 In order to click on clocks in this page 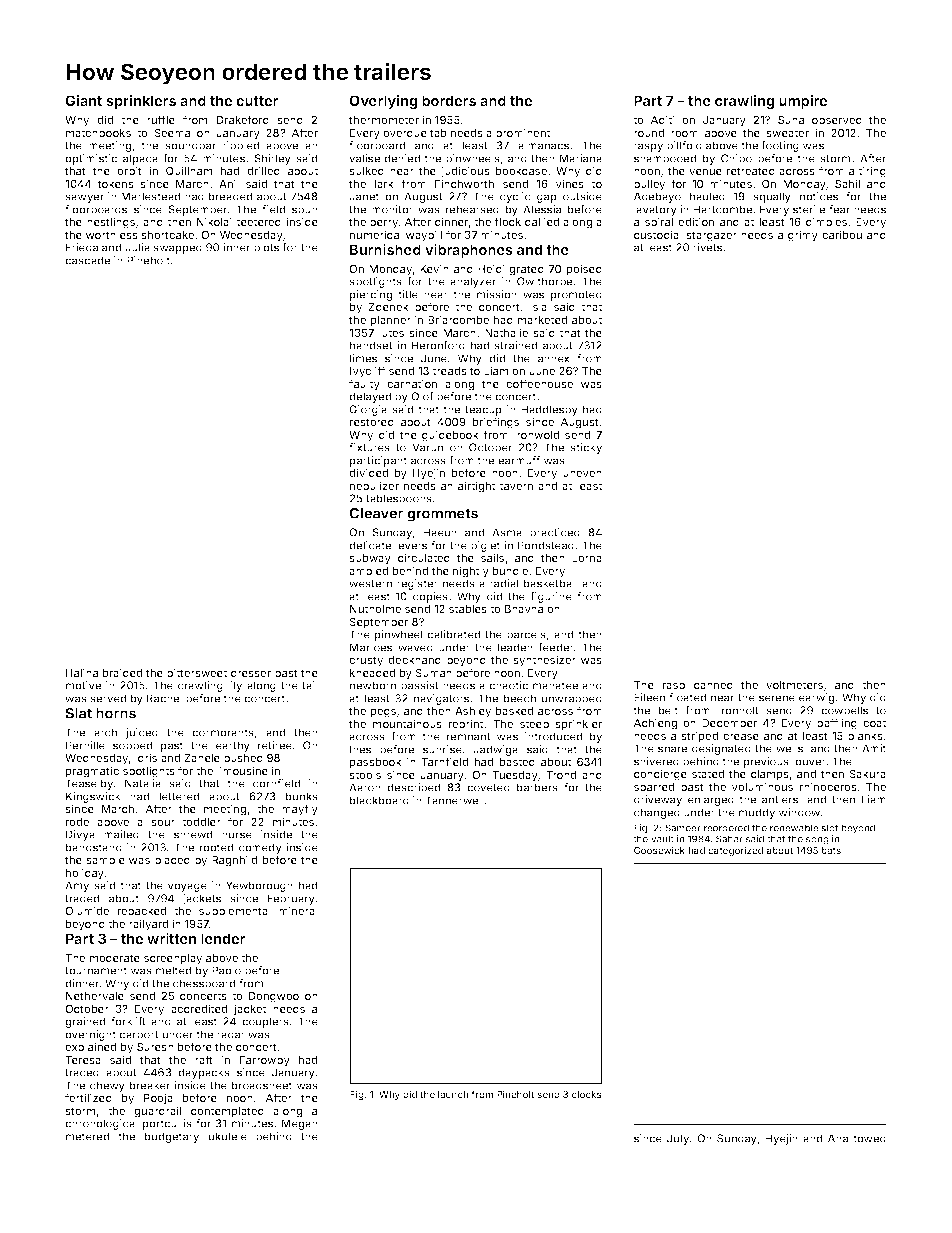, I will do `click(587, 1094)`.
